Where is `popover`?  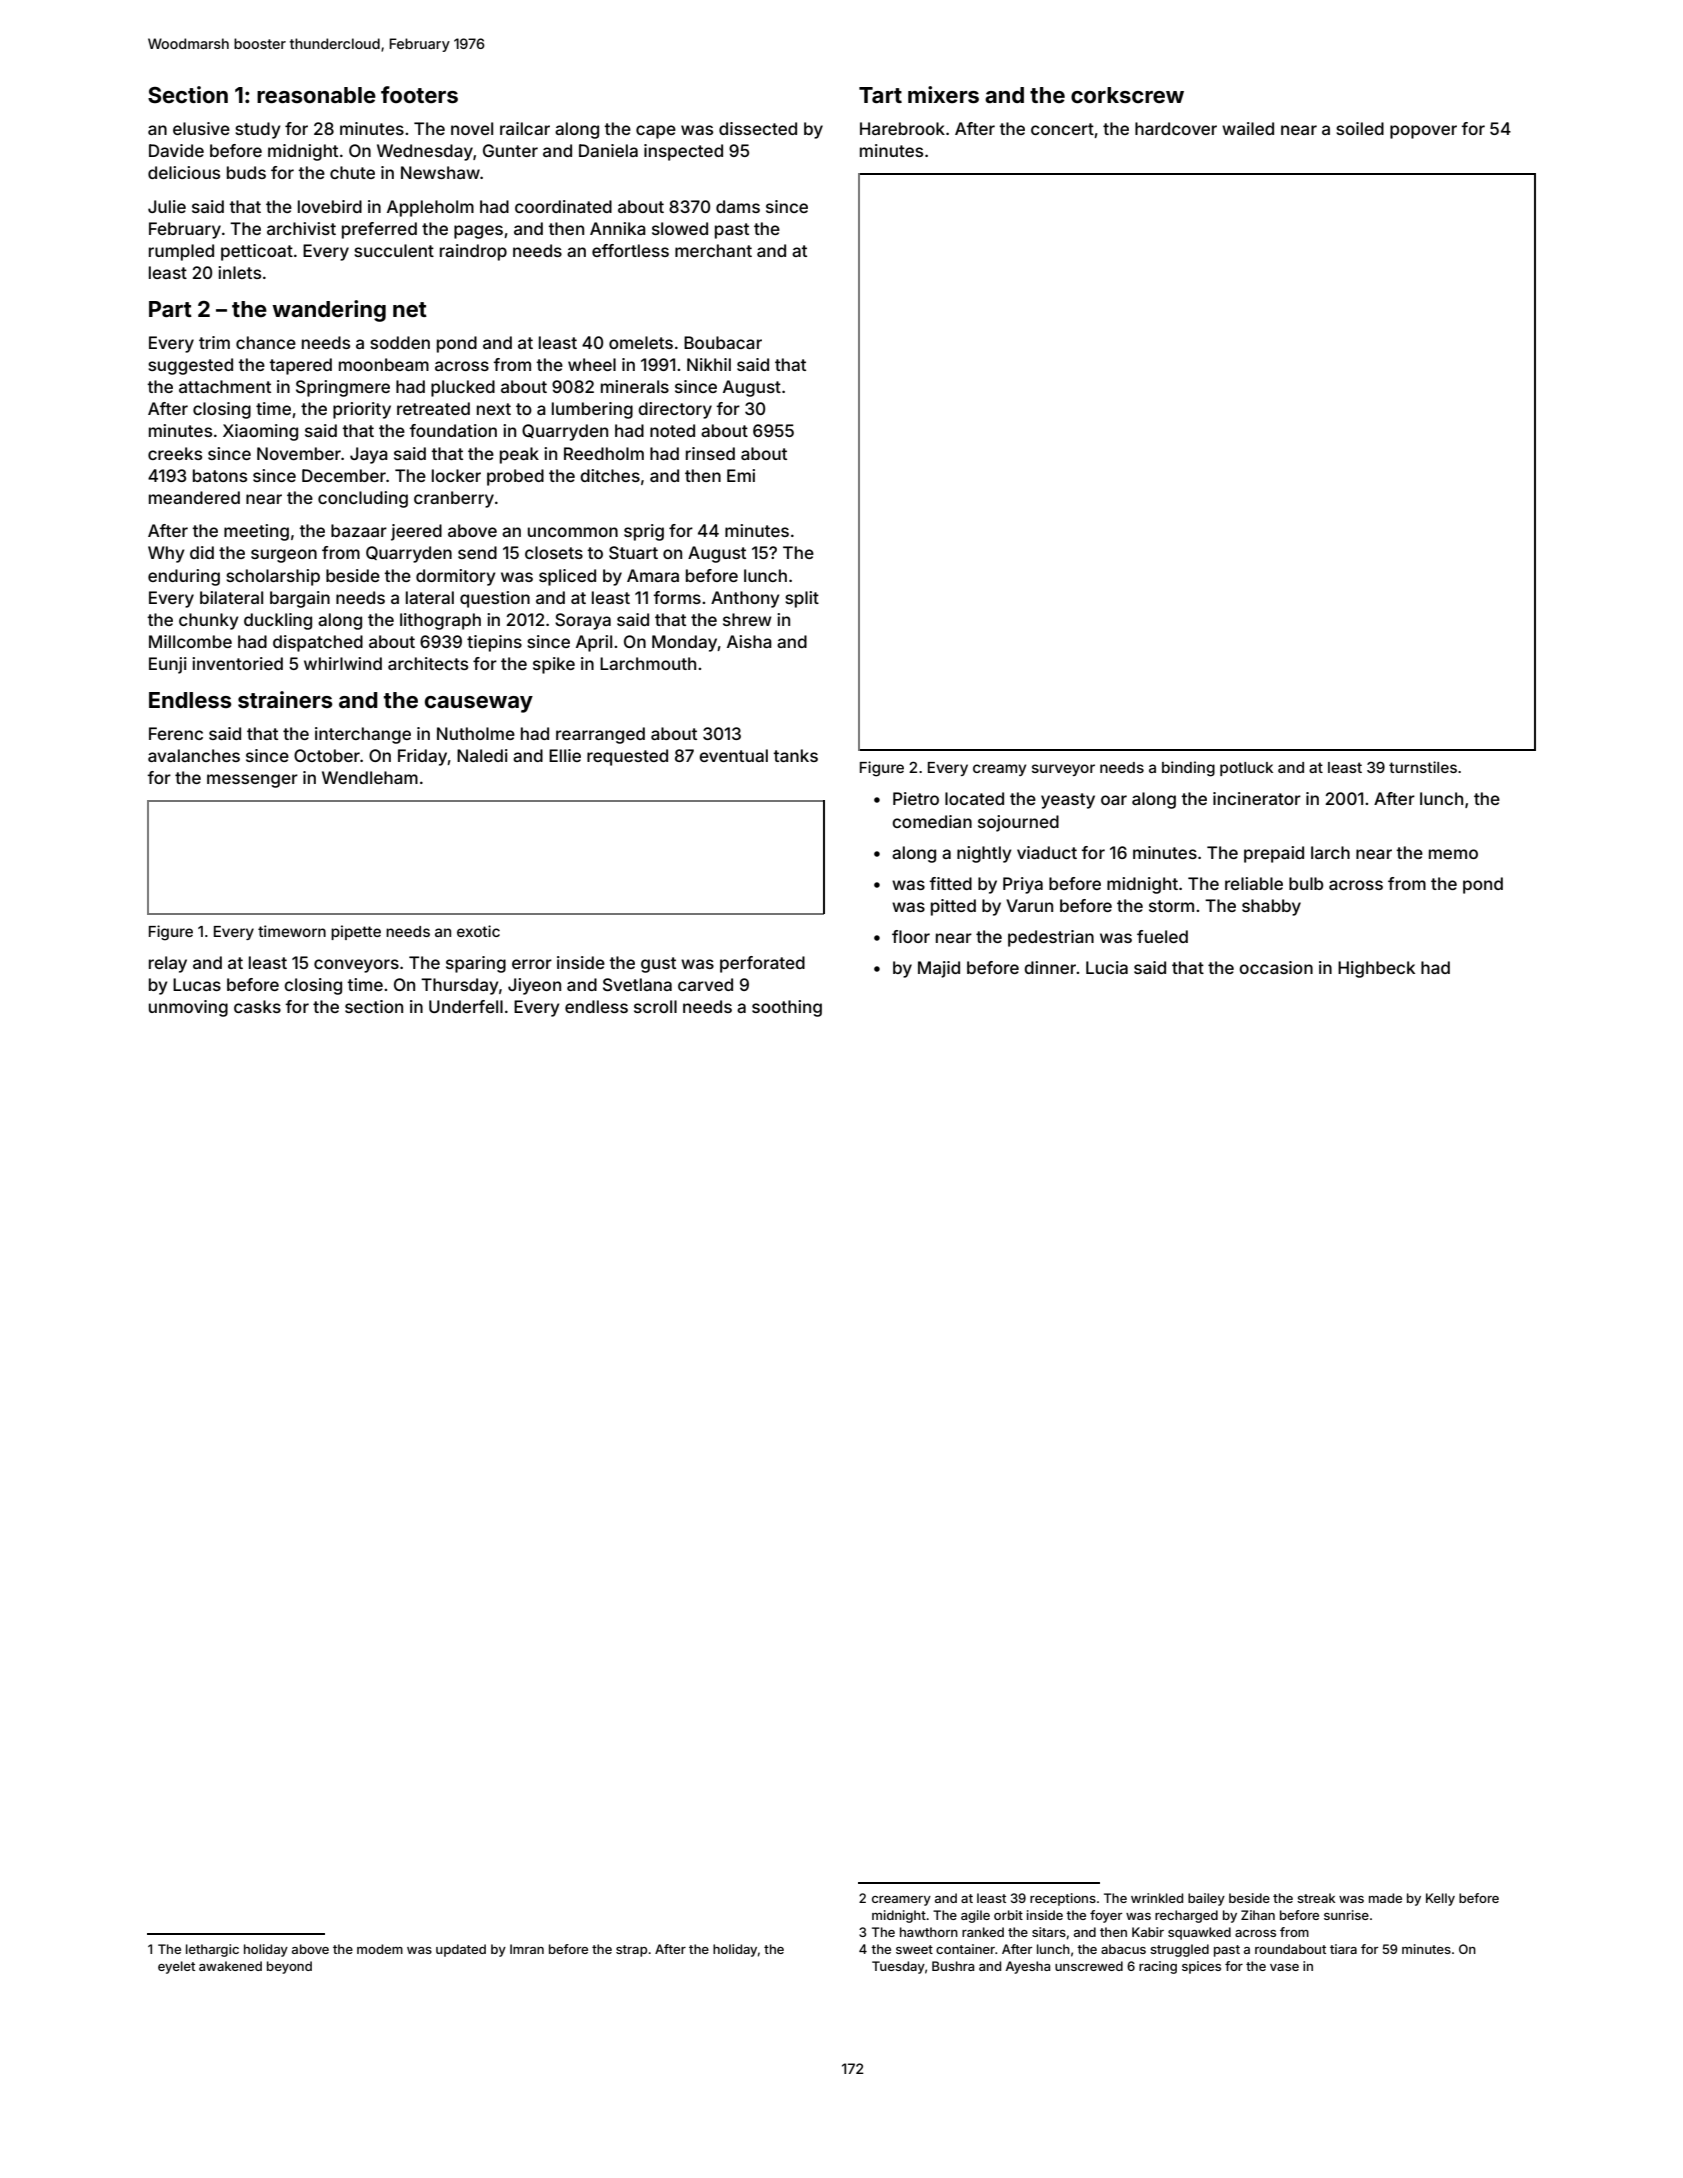 popover is located at coordinates (1423, 132).
